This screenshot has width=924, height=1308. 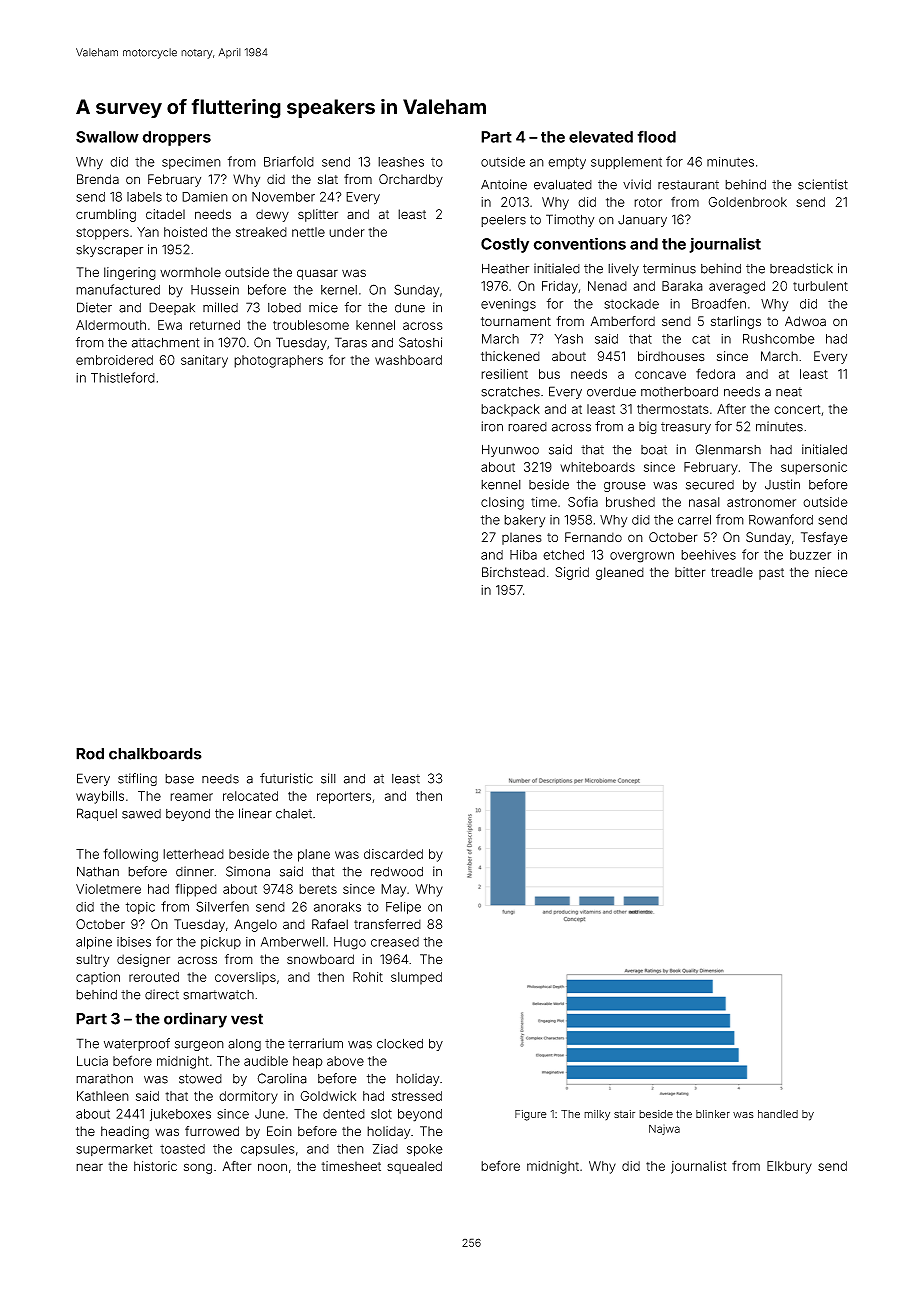 I want to click on flood, so click(x=656, y=136).
